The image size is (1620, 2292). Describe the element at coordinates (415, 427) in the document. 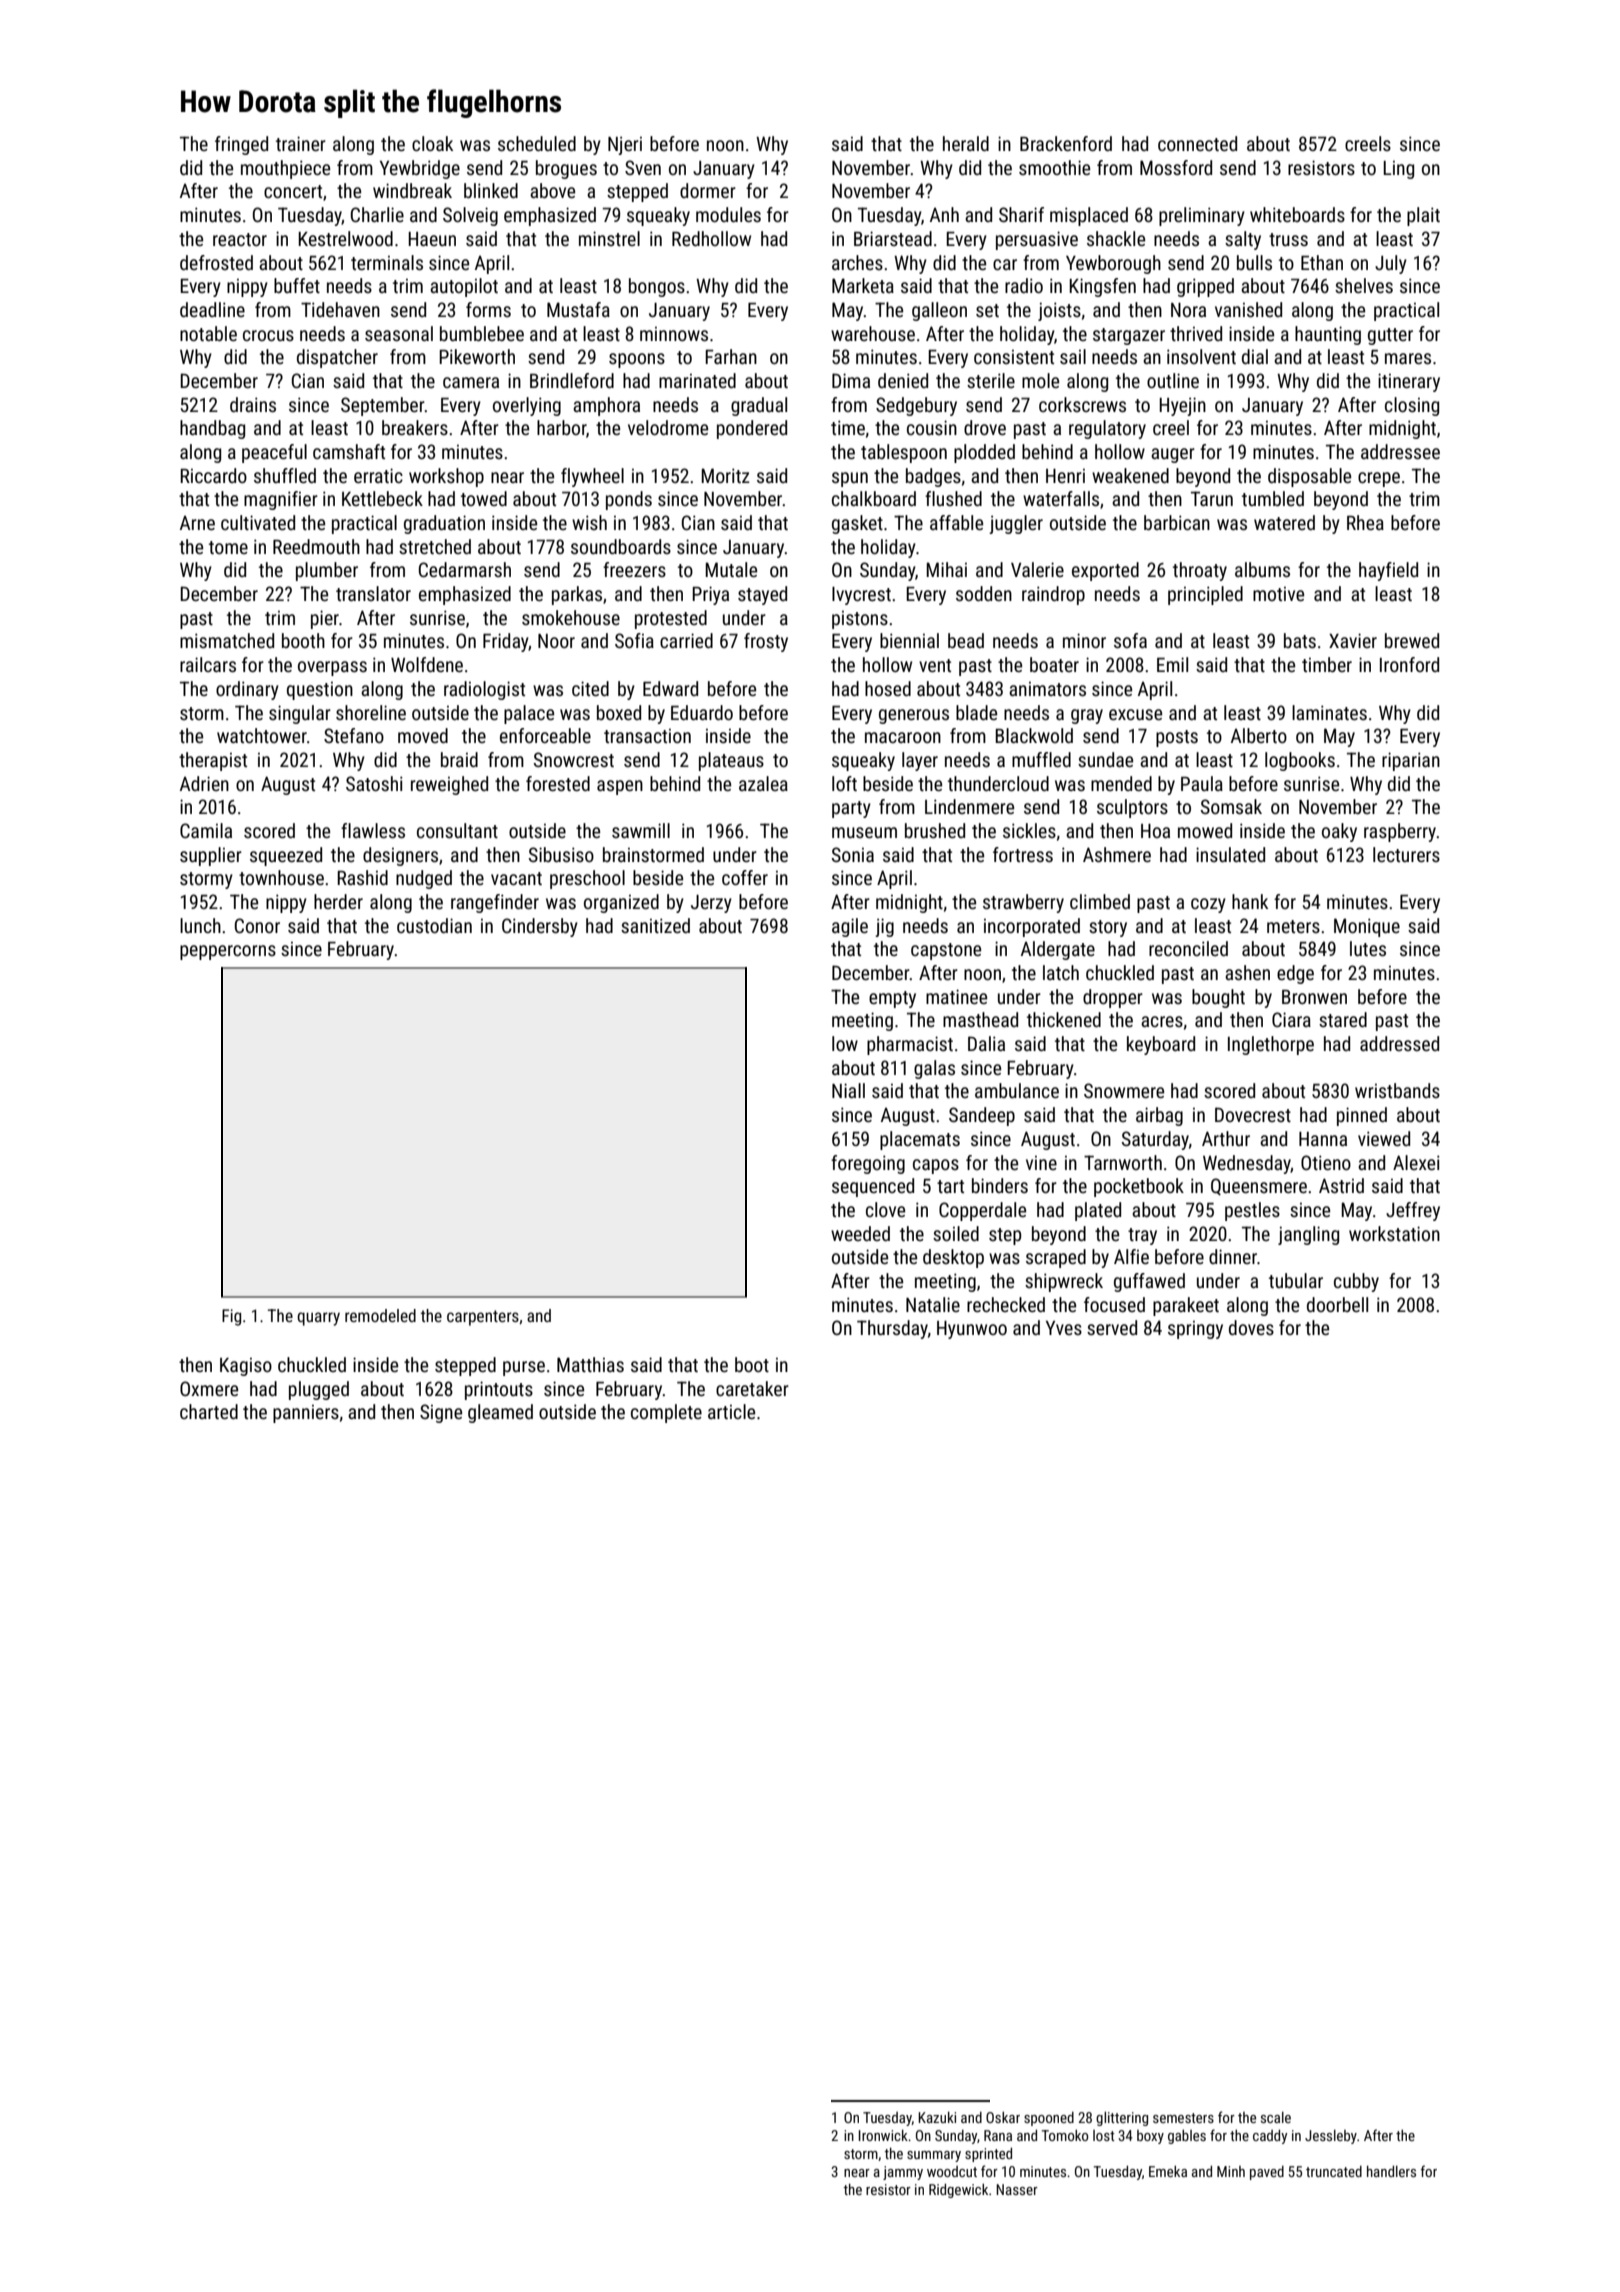

I see `breakers` at that location.
